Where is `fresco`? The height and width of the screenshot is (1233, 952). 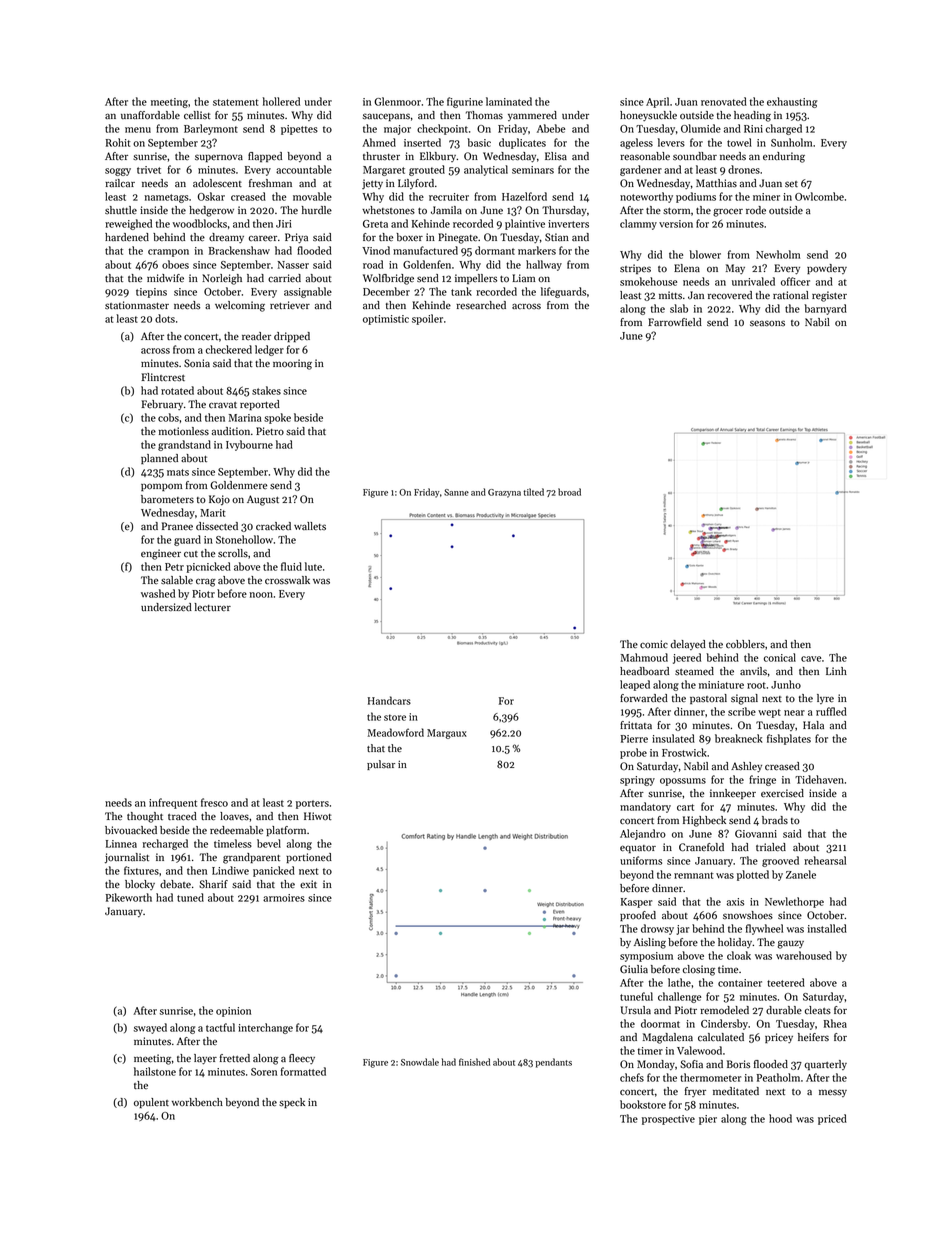
fresco is located at coordinates (214, 802).
